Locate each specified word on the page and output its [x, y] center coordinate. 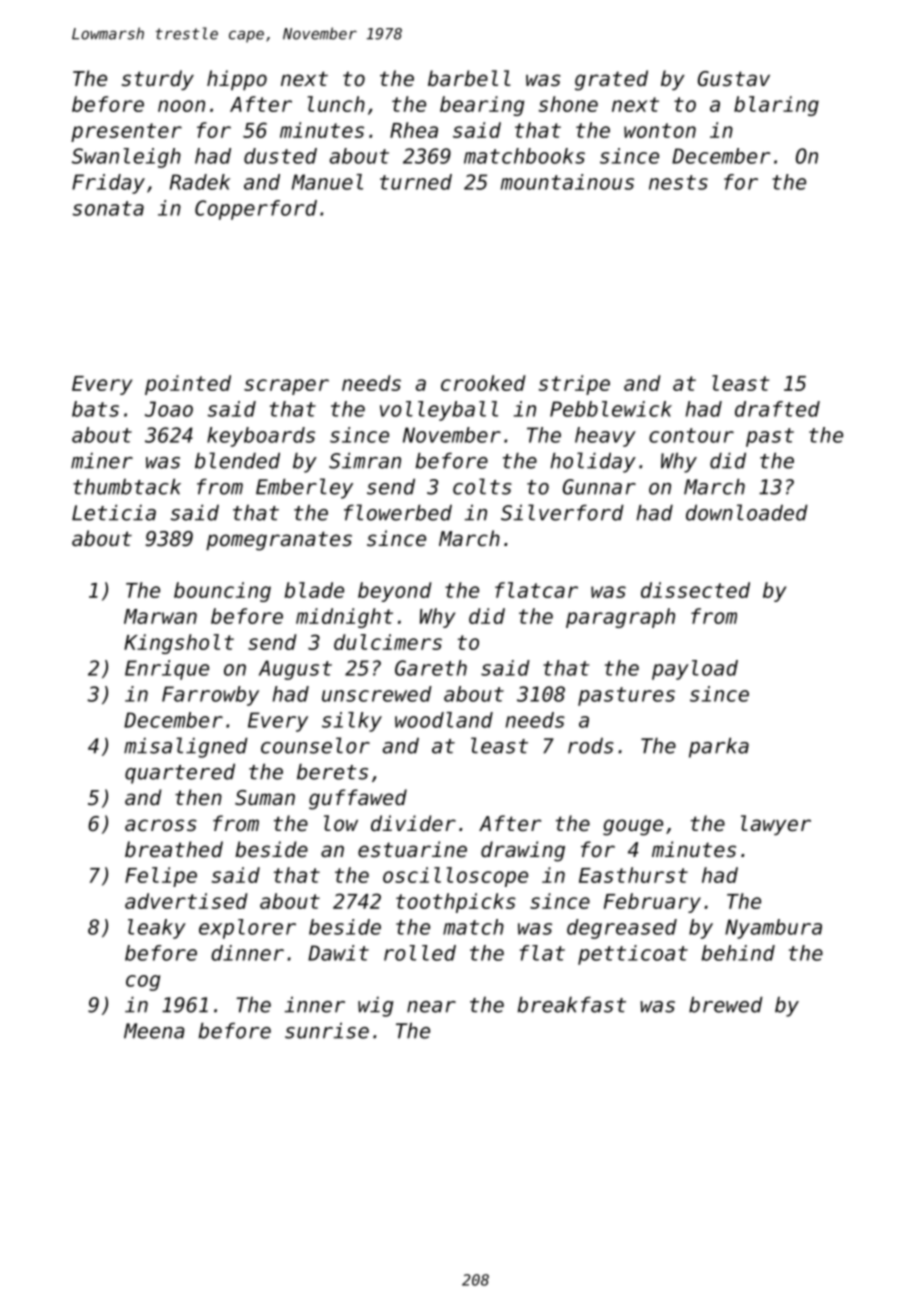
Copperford [256, 210]
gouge [633, 827]
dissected [695, 590]
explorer [247, 929]
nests [678, 182]
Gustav [734, 79]
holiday [593, 462]
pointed [188, 385]
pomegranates [279, 541]
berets [332, 772]
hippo [237, 80]
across [161, 825]
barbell [469, 78]
